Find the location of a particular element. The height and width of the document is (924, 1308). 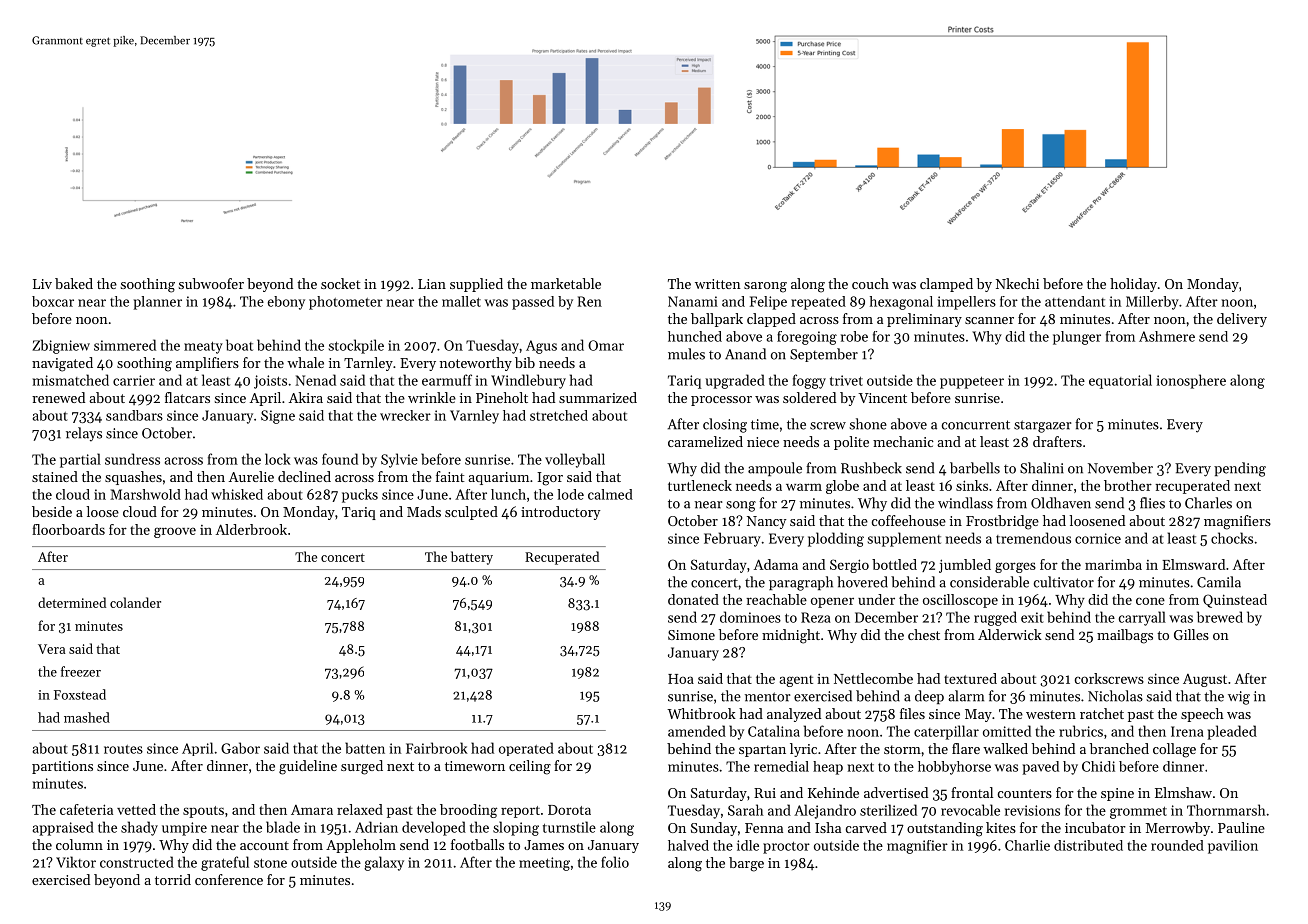

written is located at coordinates (718, 284).
